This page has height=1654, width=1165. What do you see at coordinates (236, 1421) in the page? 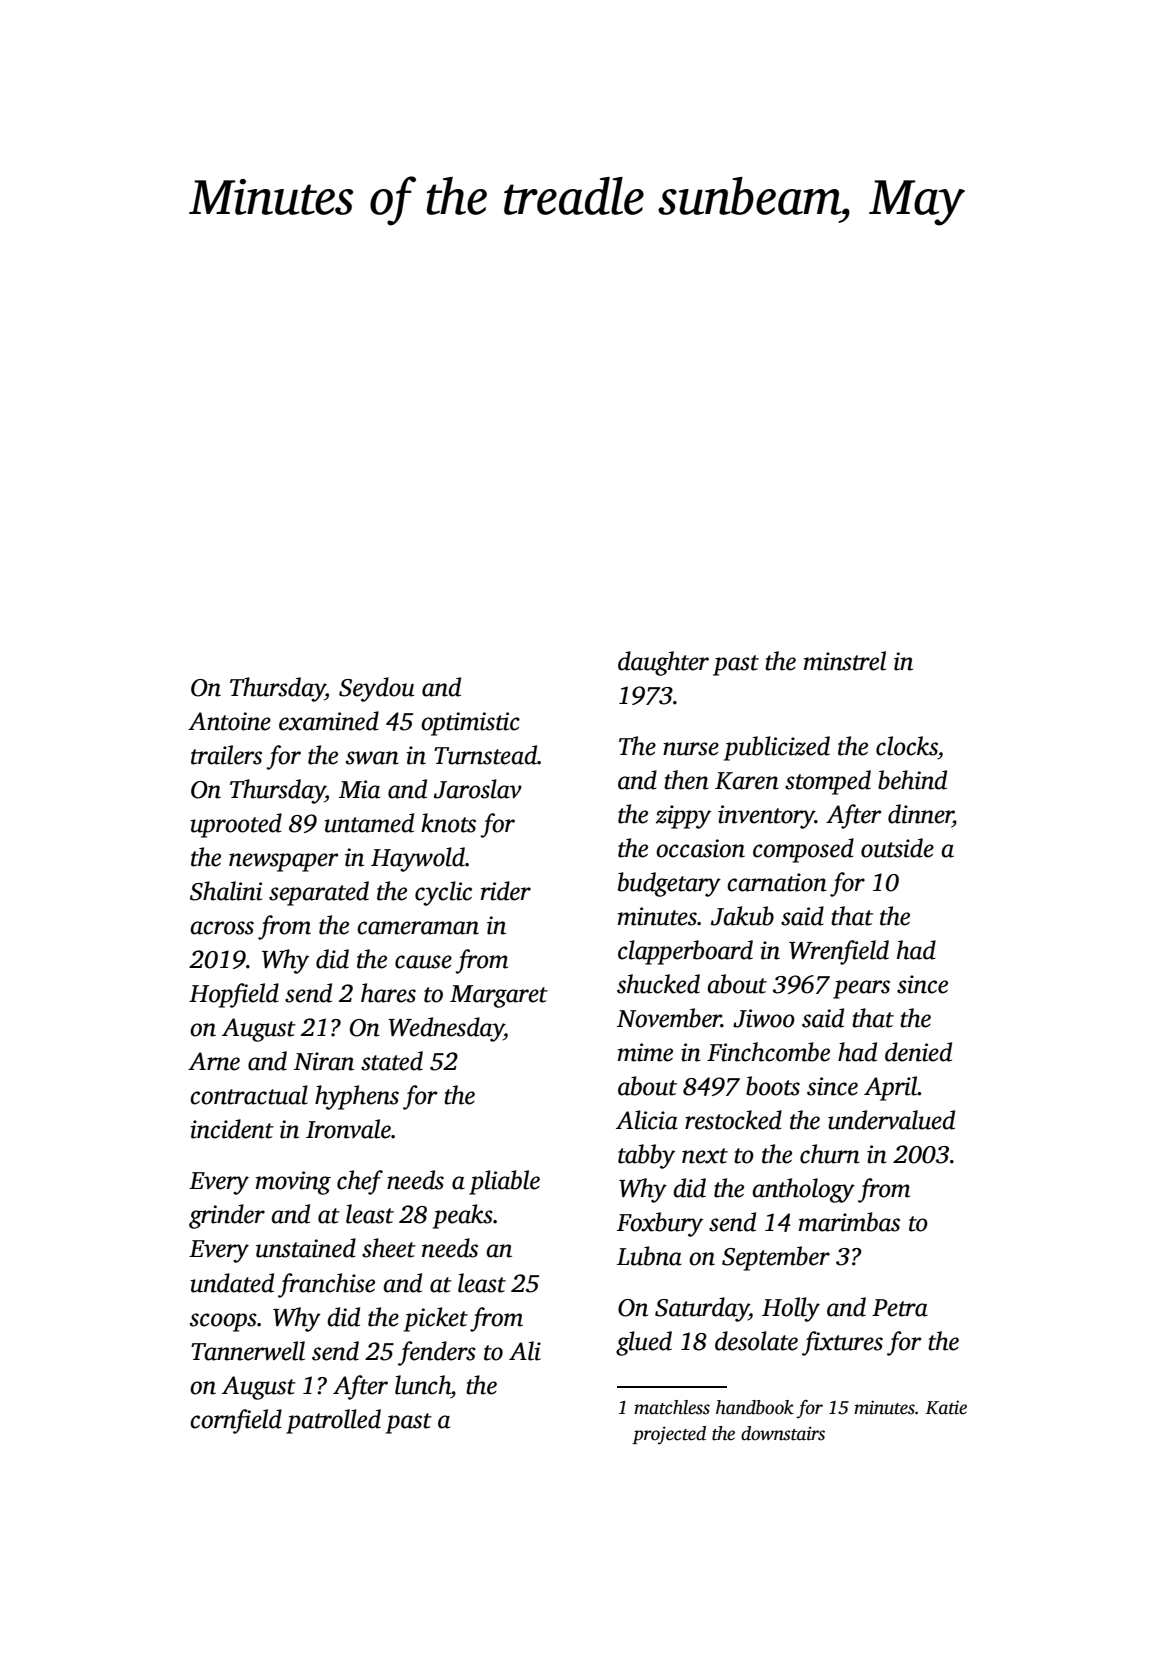
I see `cornfield` at bounding box center [236, 1421].
